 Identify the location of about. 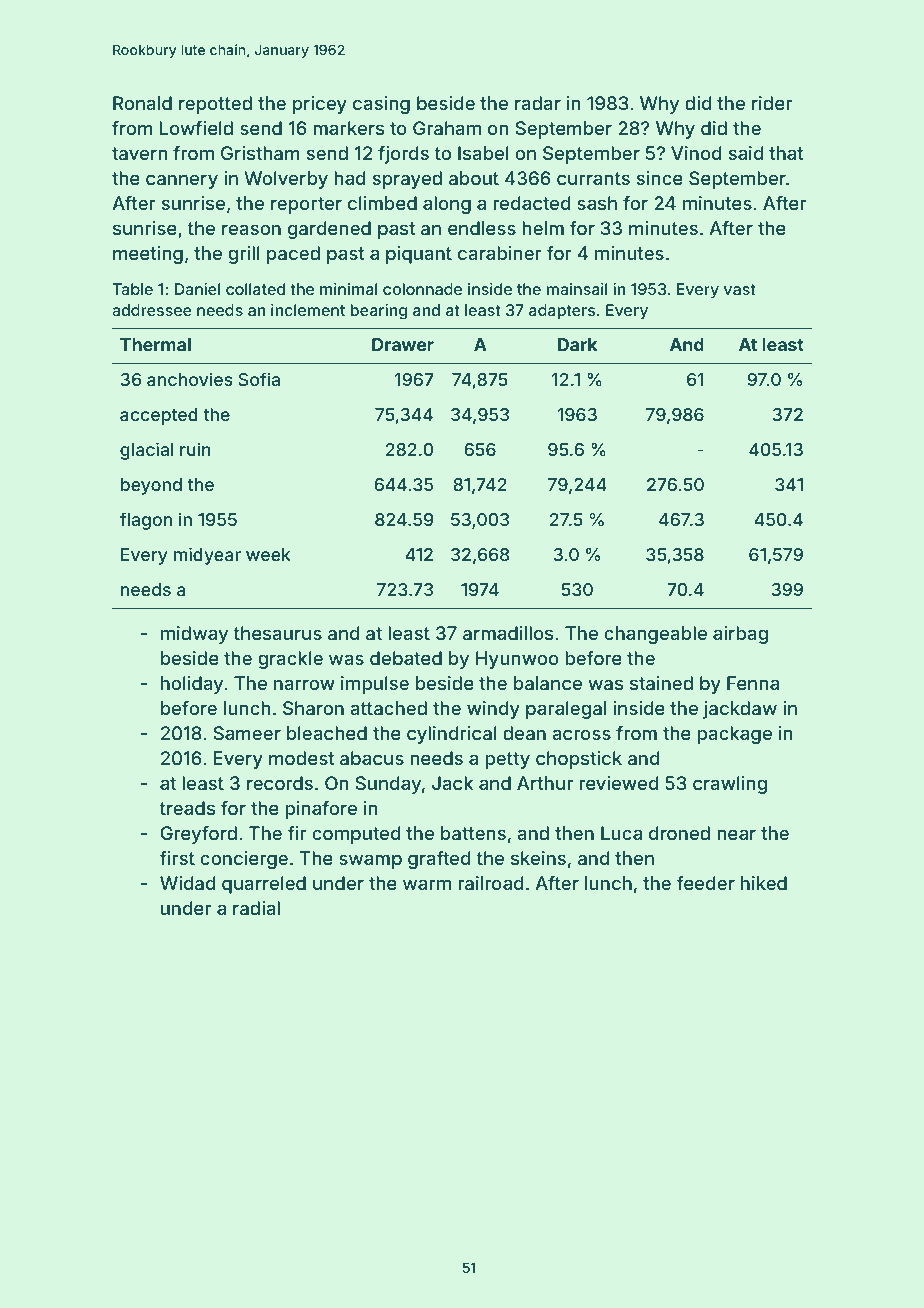
(474, 178).
